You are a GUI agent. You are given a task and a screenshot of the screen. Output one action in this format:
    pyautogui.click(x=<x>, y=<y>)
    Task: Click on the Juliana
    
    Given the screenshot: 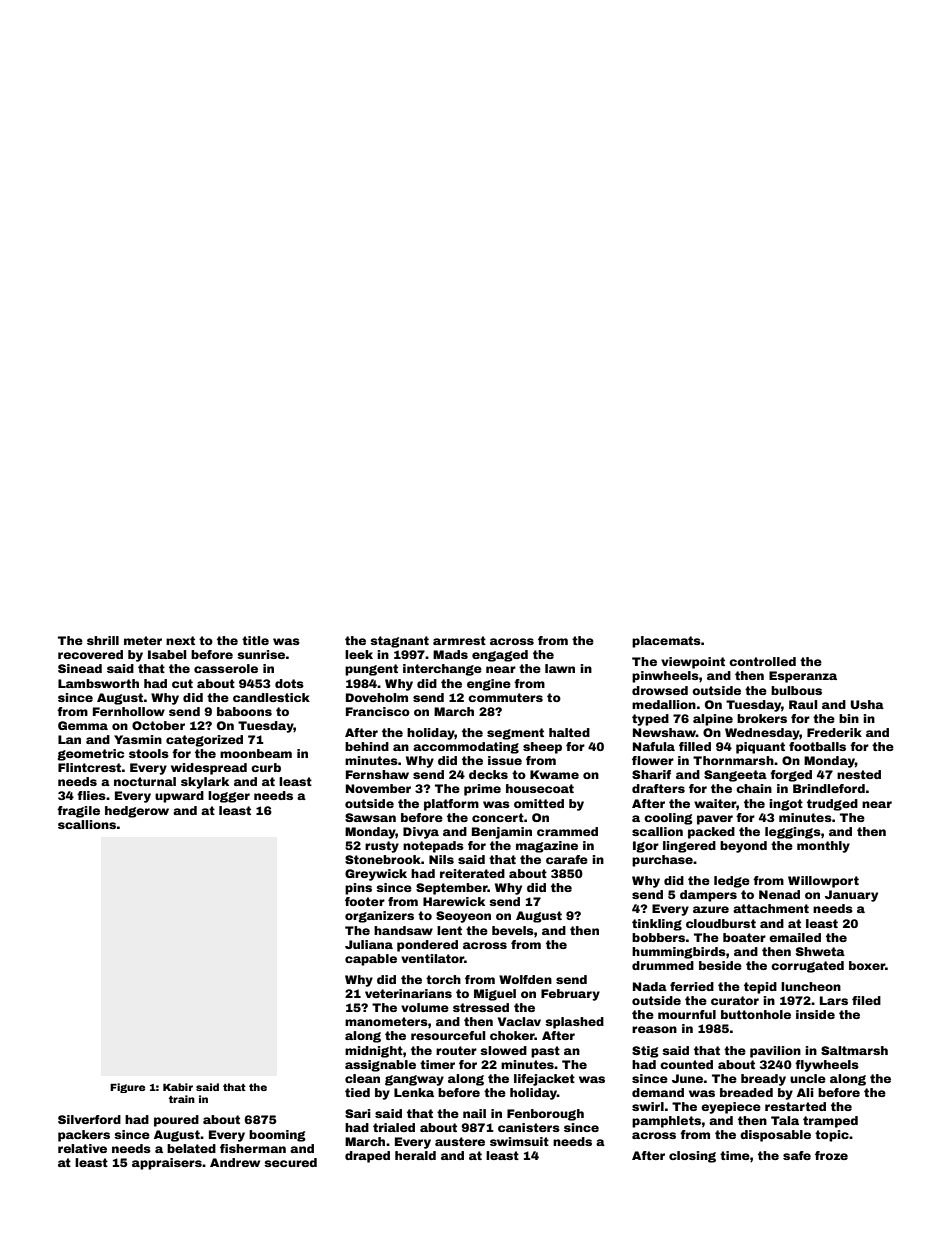 What is the action you would take?
    pyautogui.click(x=369, y=944)
